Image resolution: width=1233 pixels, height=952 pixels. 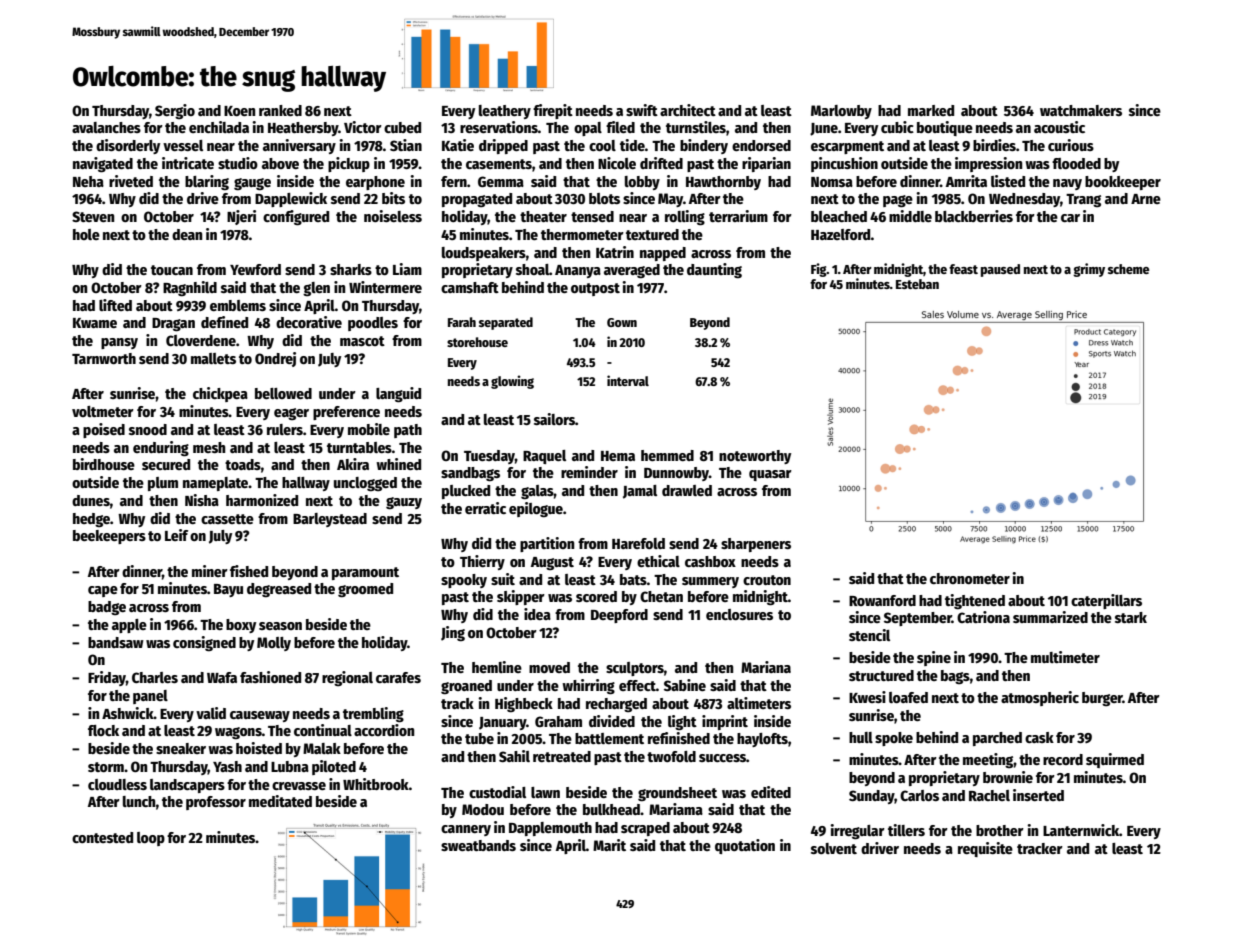 I want to click on napped, so click(x=663, y=254).
